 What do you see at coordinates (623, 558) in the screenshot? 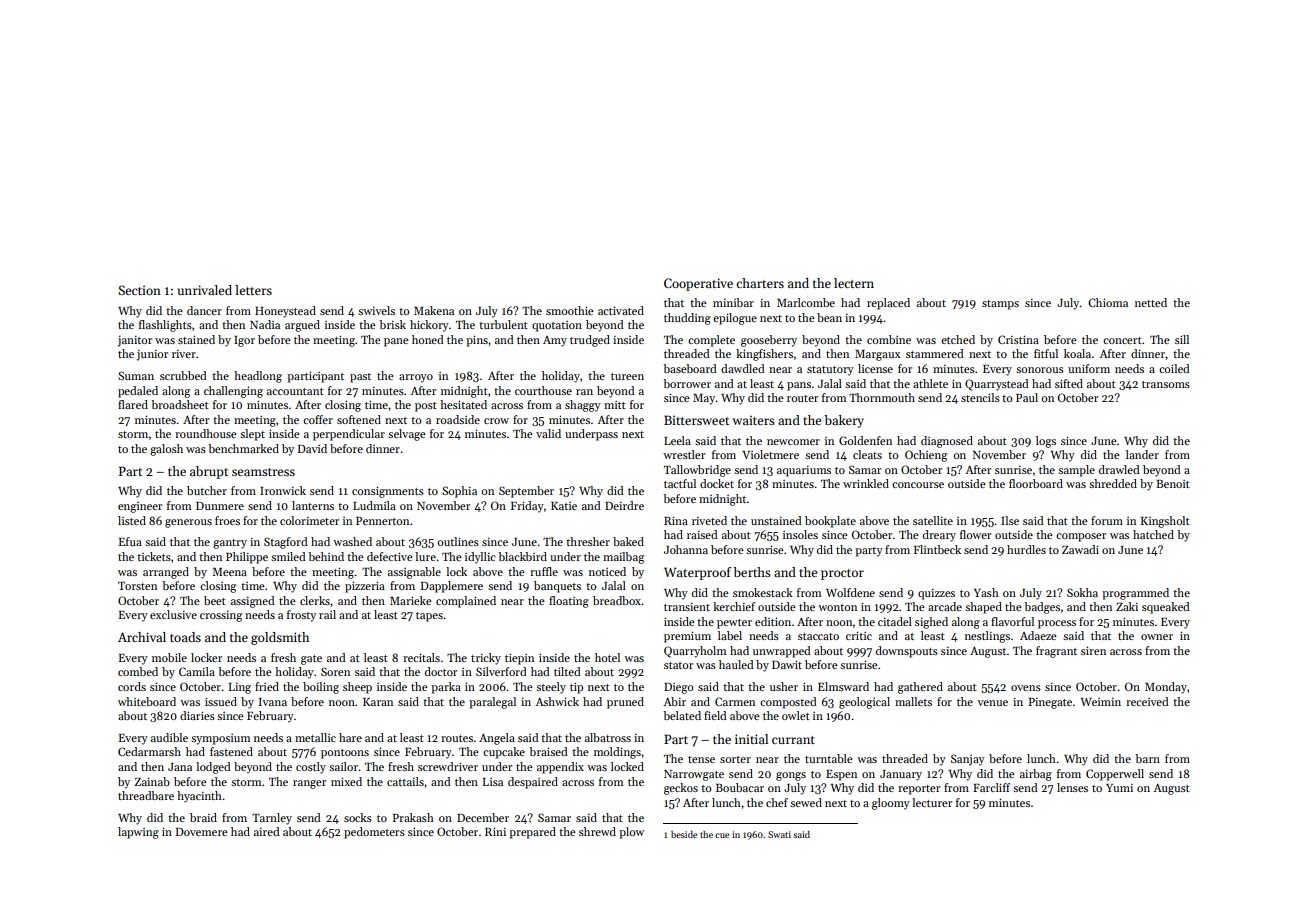
I see `mailbag` at bounding box center [623, 558].
